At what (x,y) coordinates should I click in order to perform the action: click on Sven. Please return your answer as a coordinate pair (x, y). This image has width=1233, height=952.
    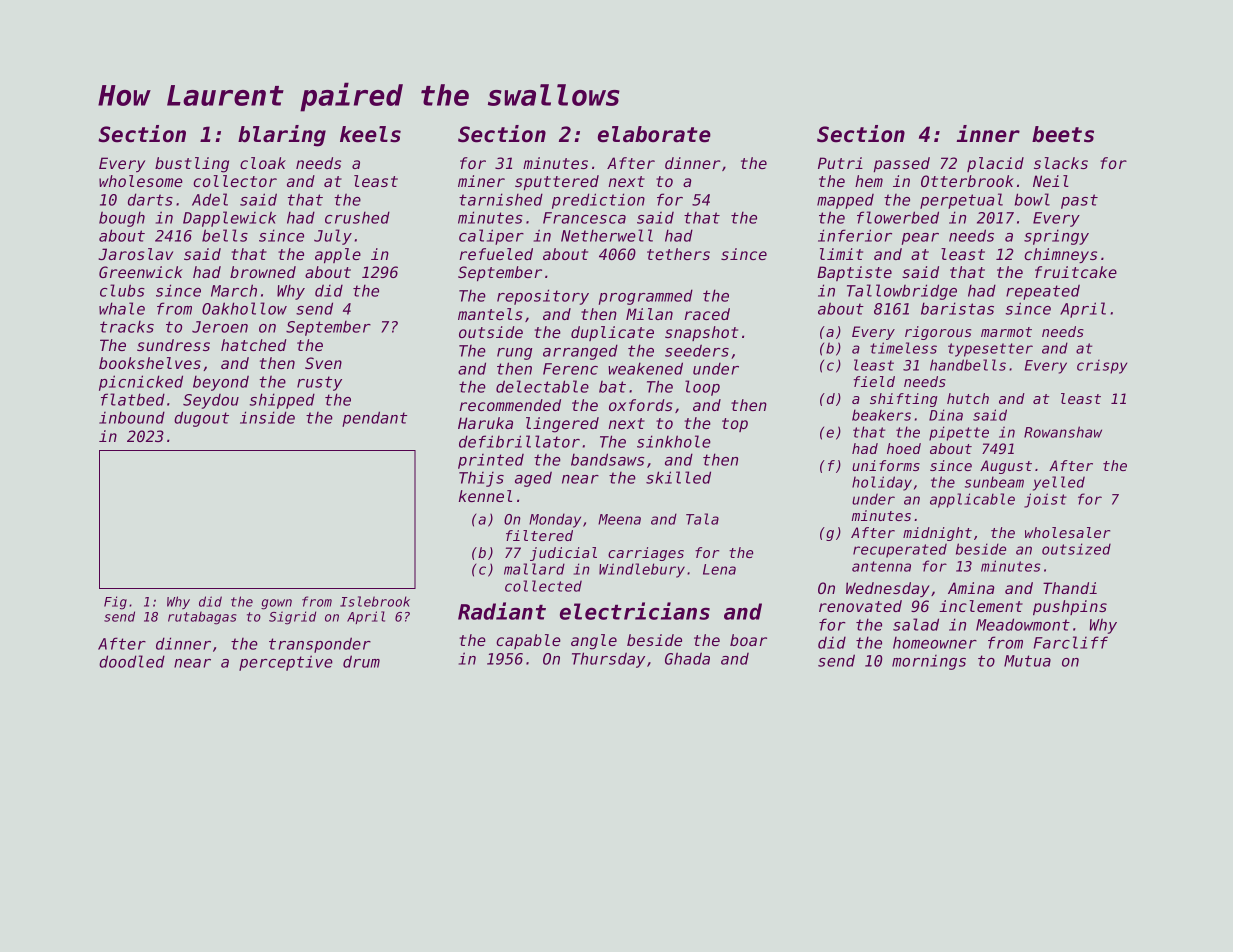
    Looking at the image, I should click on (323, 363).
